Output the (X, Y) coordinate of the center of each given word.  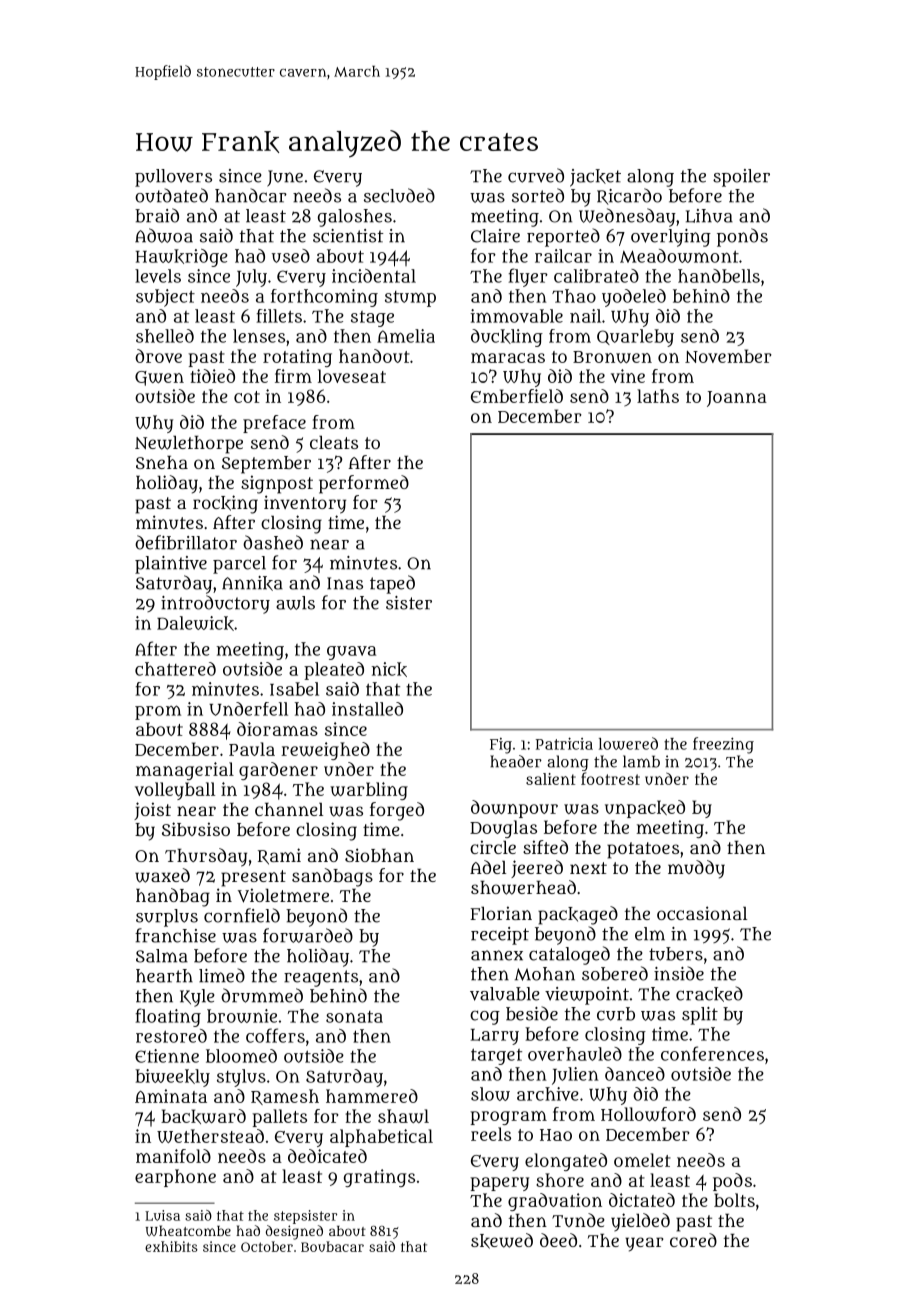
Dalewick (195, 623)
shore (560, 1180)
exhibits (171, 1246)
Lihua (709, 216)
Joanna (737, 399)
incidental (374, 276)
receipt (500, 936)
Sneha (162, 462)
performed (364, 484)
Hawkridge (182, 258)
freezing (723, 745)
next (588, 868)
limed (222, 975)
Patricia (564, 743)
